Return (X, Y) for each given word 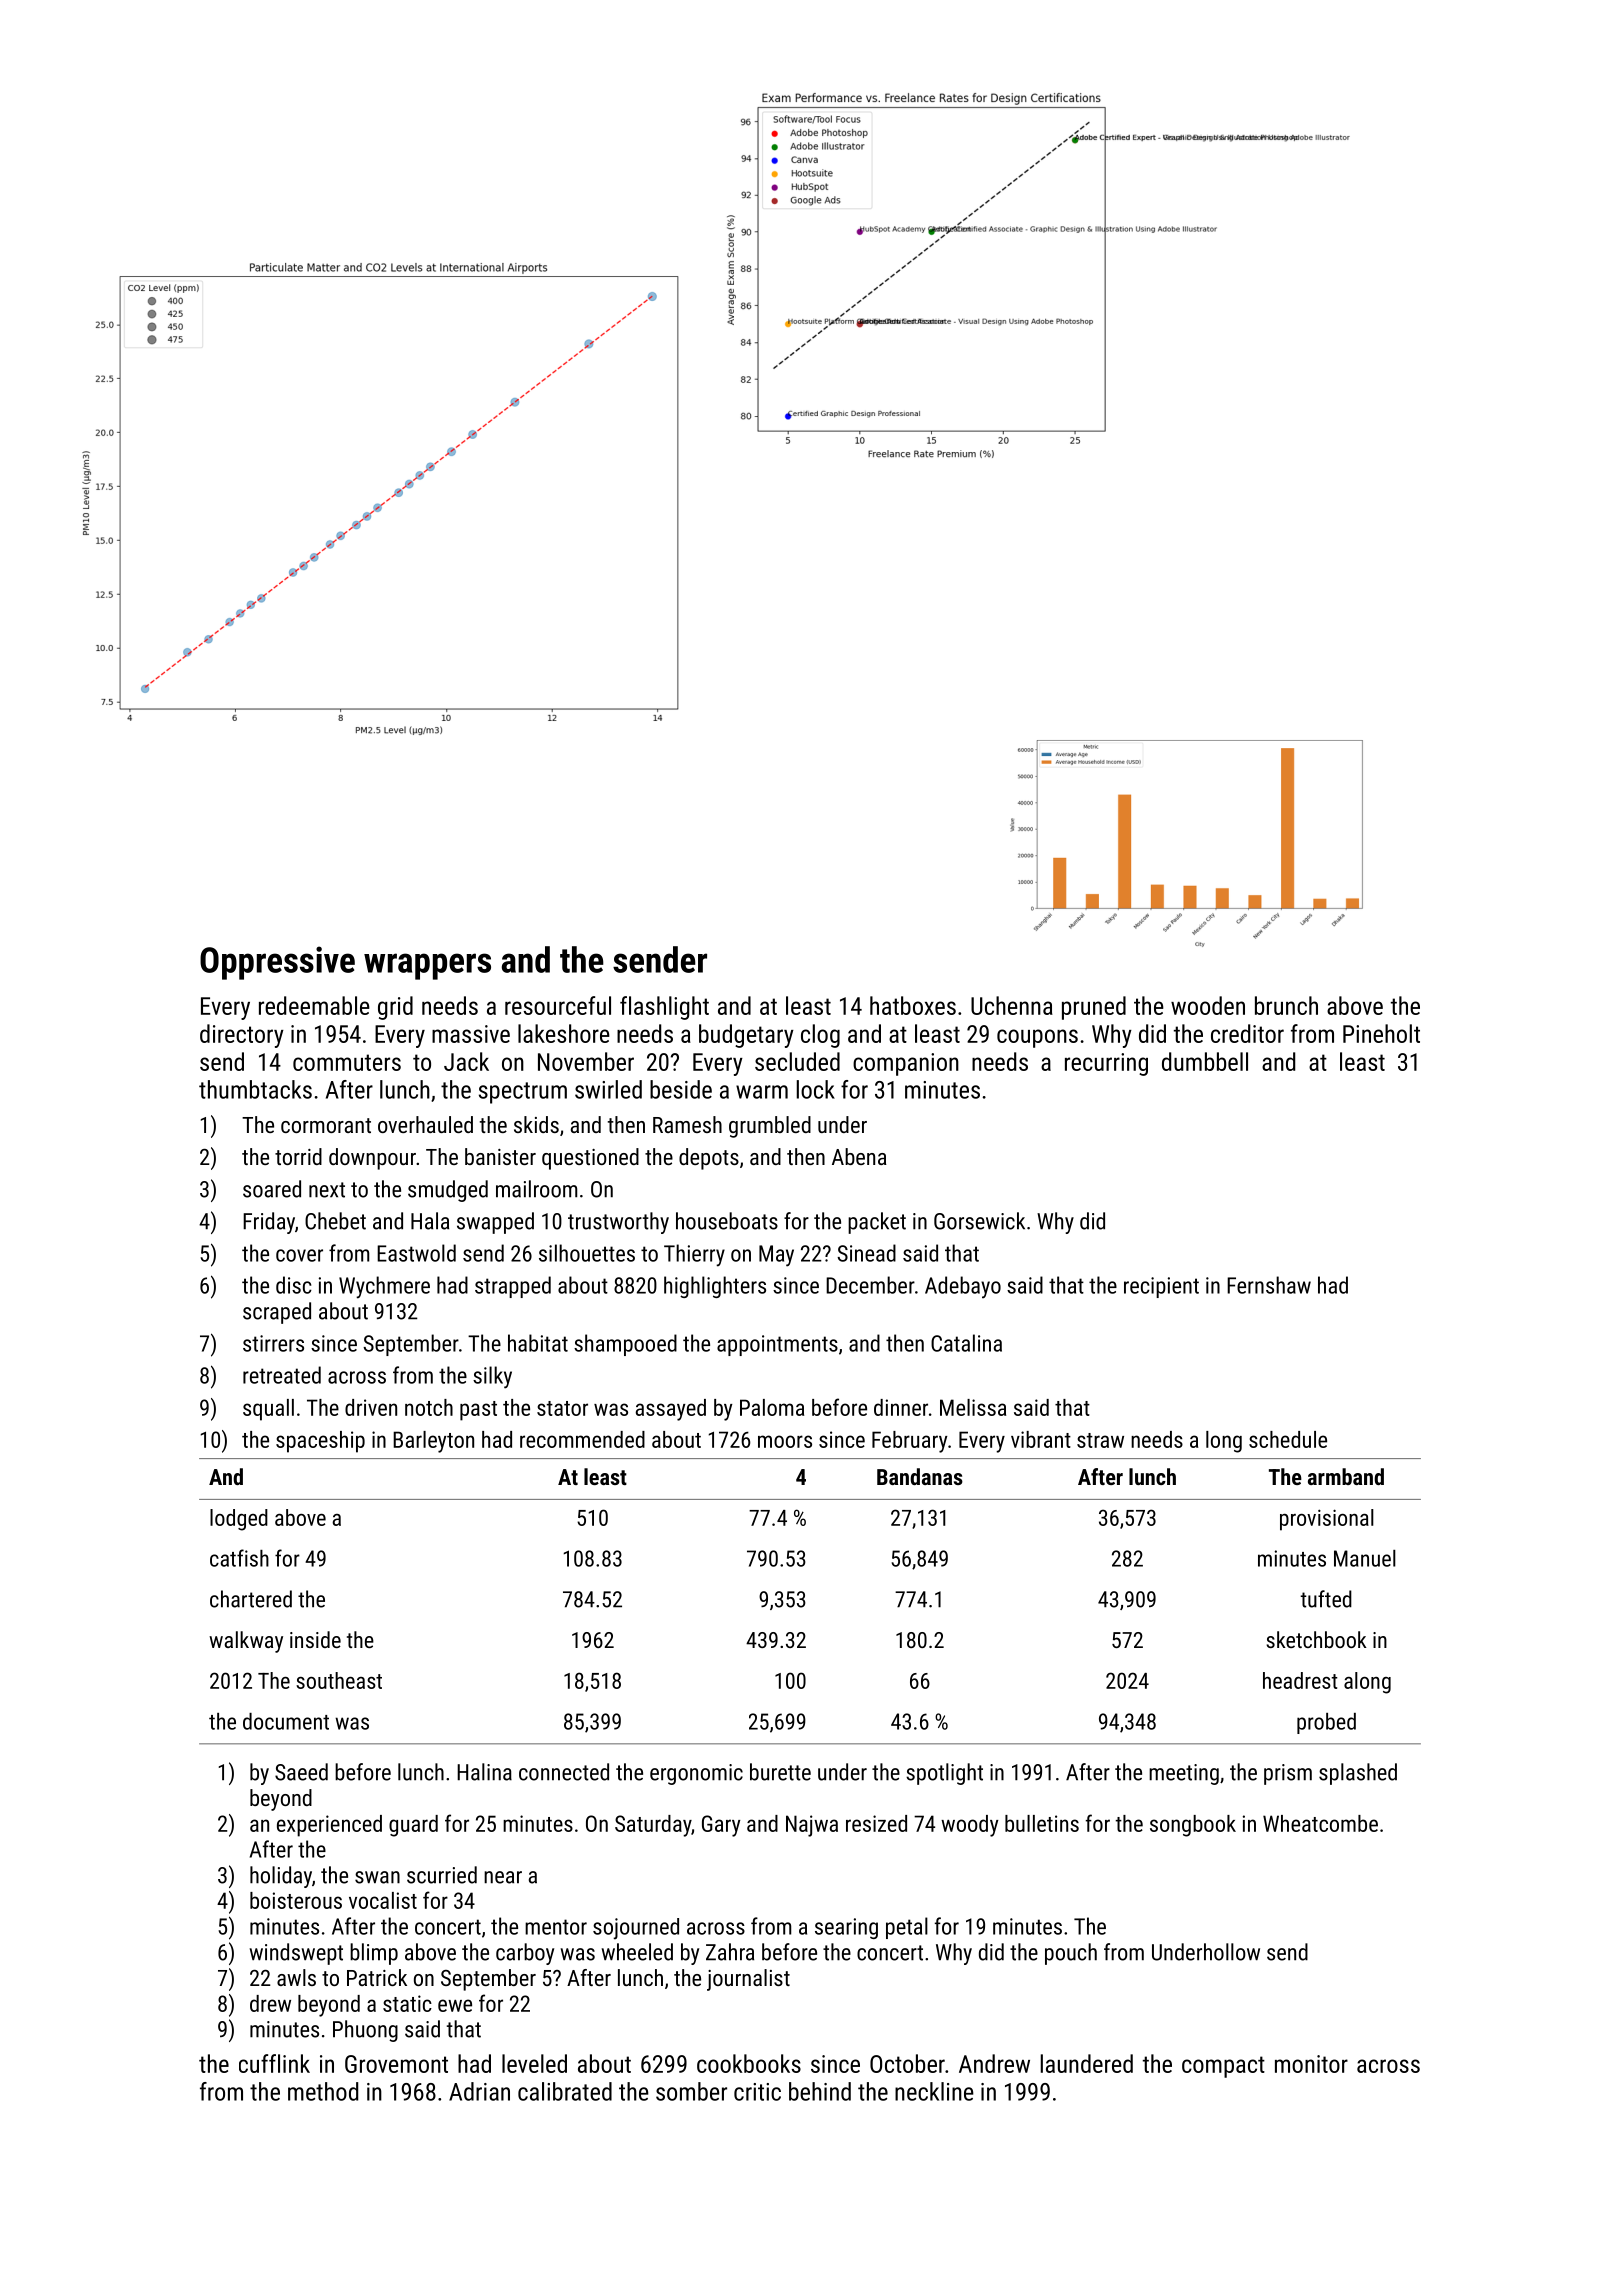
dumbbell (1205, 1061)
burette (780, 1772)
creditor (1247, 1033)
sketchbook (1316, 1639)
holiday (281, 1877)
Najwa (812, 1826)
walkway (246, 1642)
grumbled (770, 1127)
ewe (455, 2005)
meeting (1184, 1774)
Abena (859, 1156)
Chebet (335, 1221)
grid (395, 1008)
